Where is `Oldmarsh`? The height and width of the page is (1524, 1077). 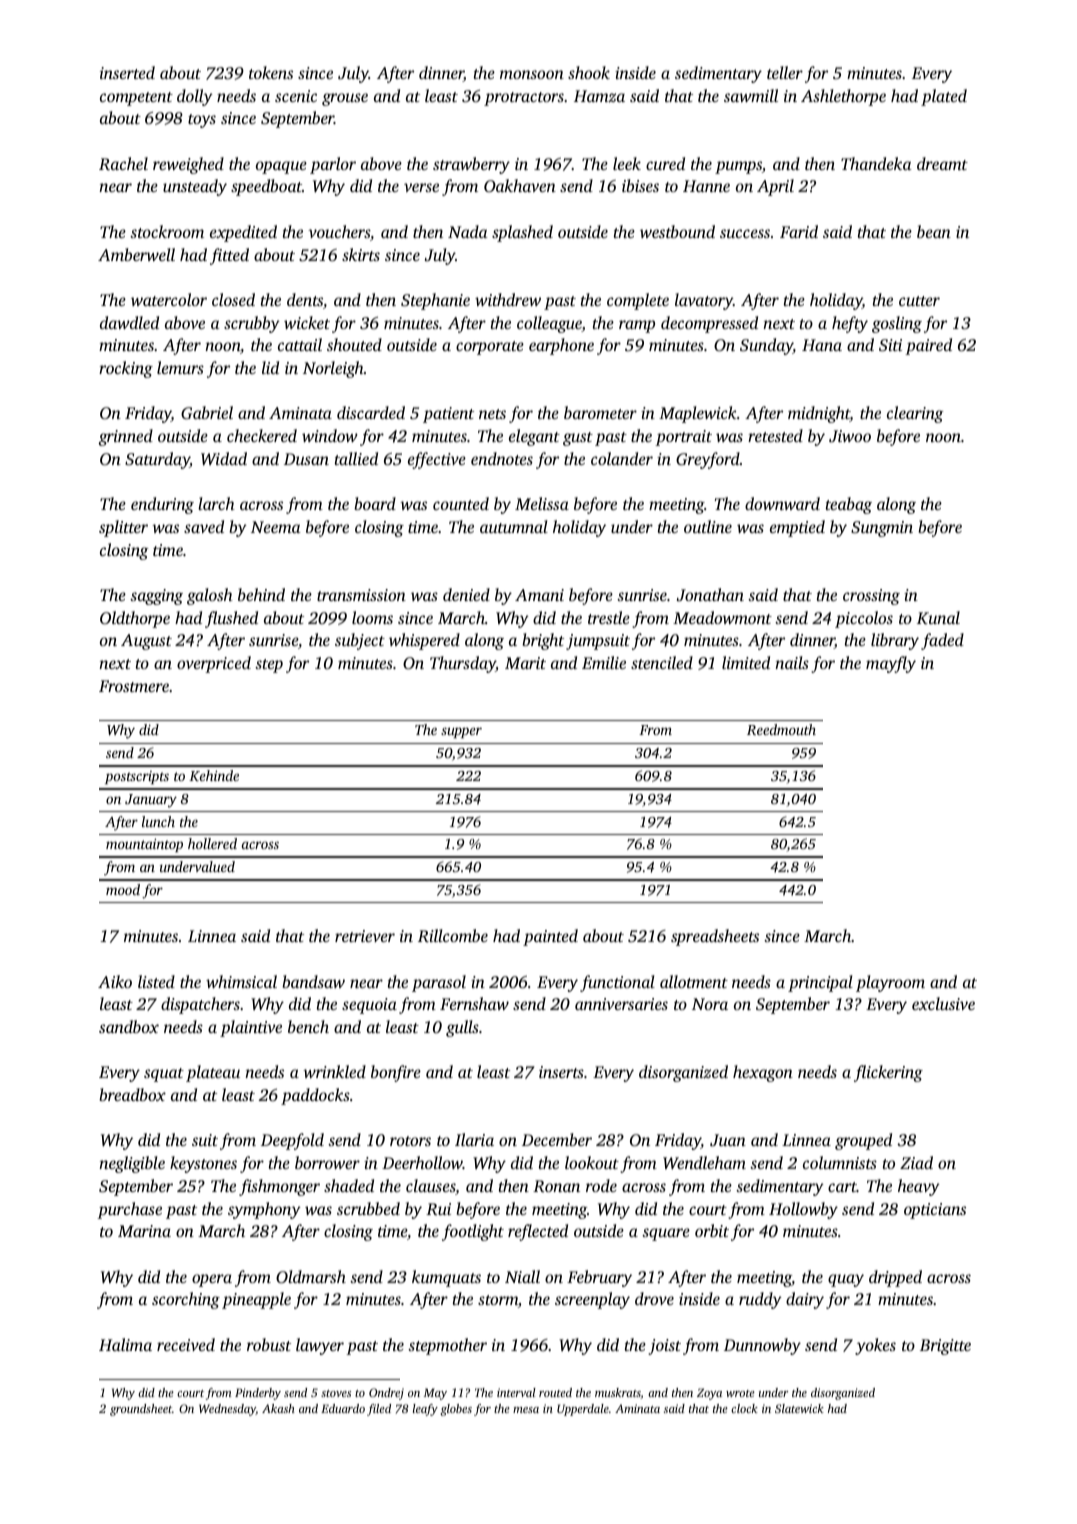
Oldmarsh is located at coordinates (311, 1276).
